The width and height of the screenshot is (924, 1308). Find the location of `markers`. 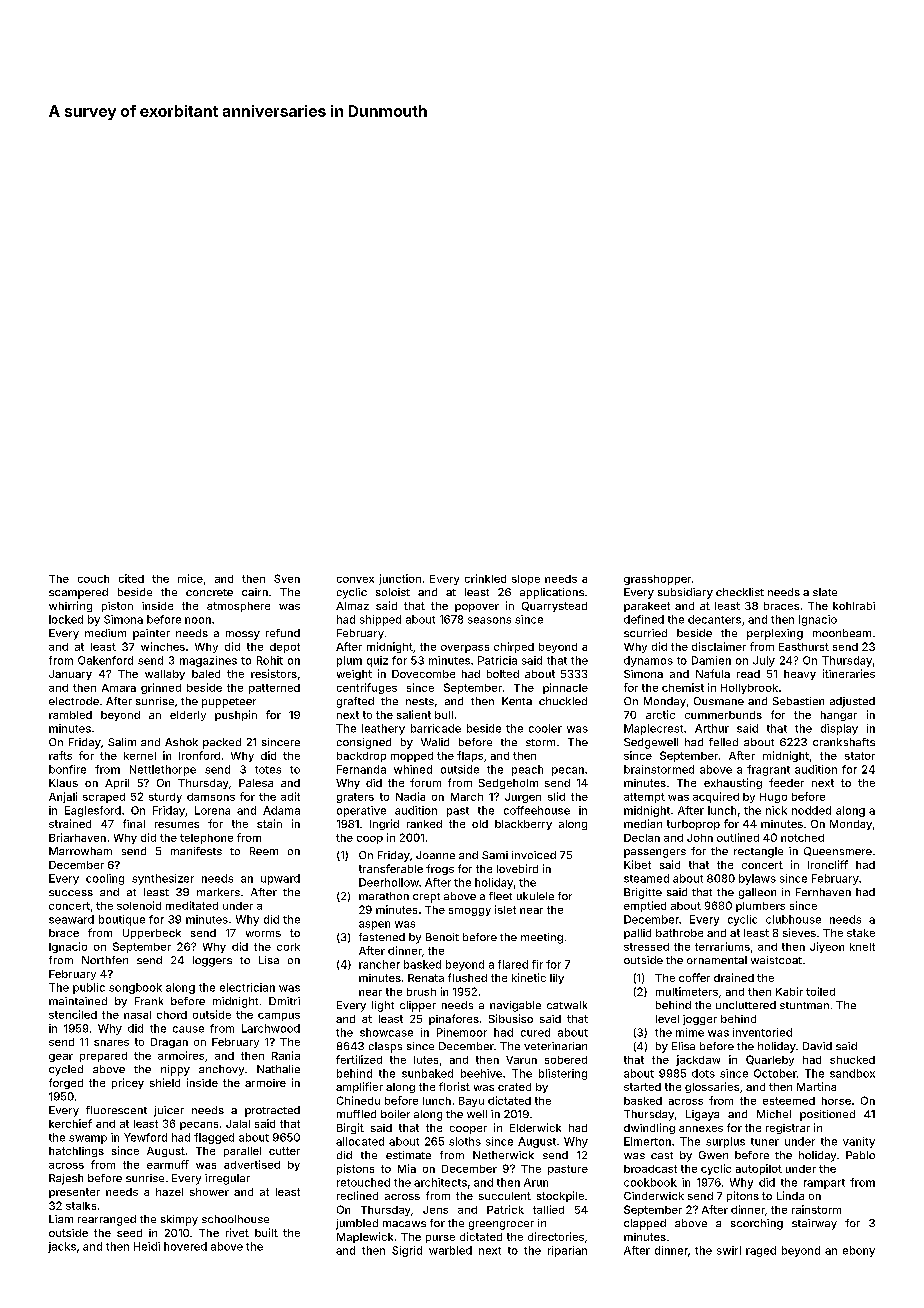

markers is located at coordinates (218, 892).
